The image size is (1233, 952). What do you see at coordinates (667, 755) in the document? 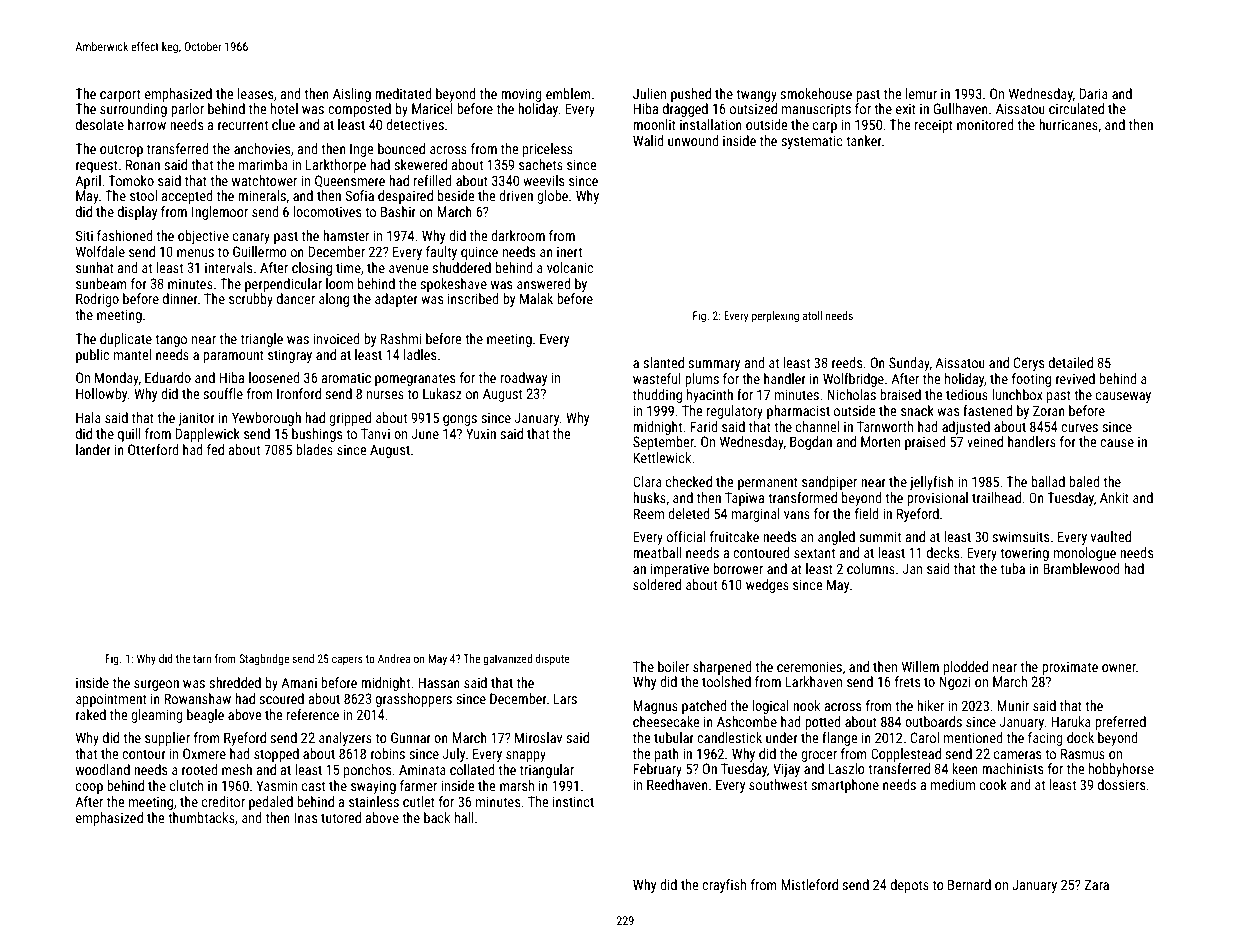
I see `path` at bounding box center [667, 755].
